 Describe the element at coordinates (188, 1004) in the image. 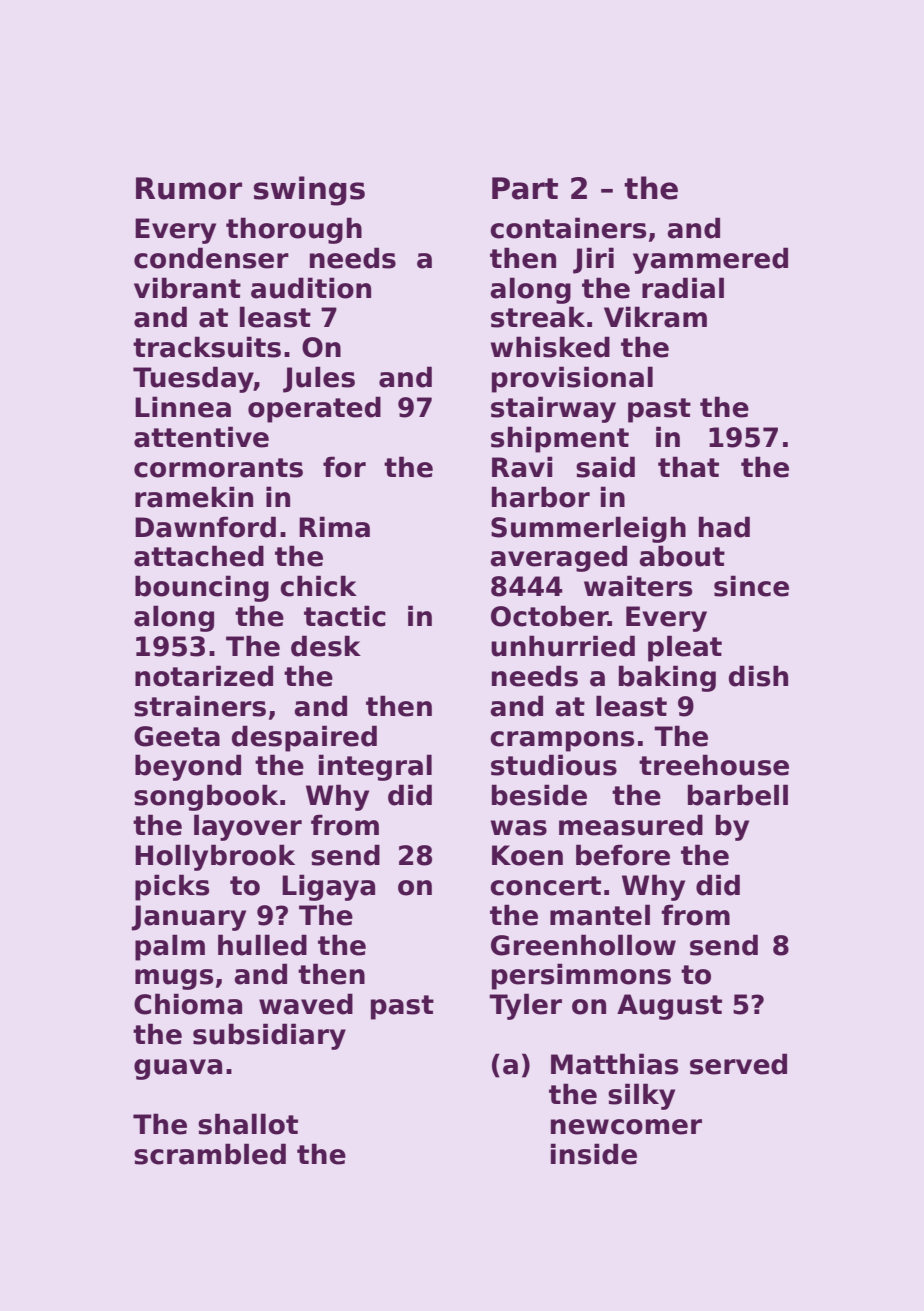

I see `Chioma` at that location.
